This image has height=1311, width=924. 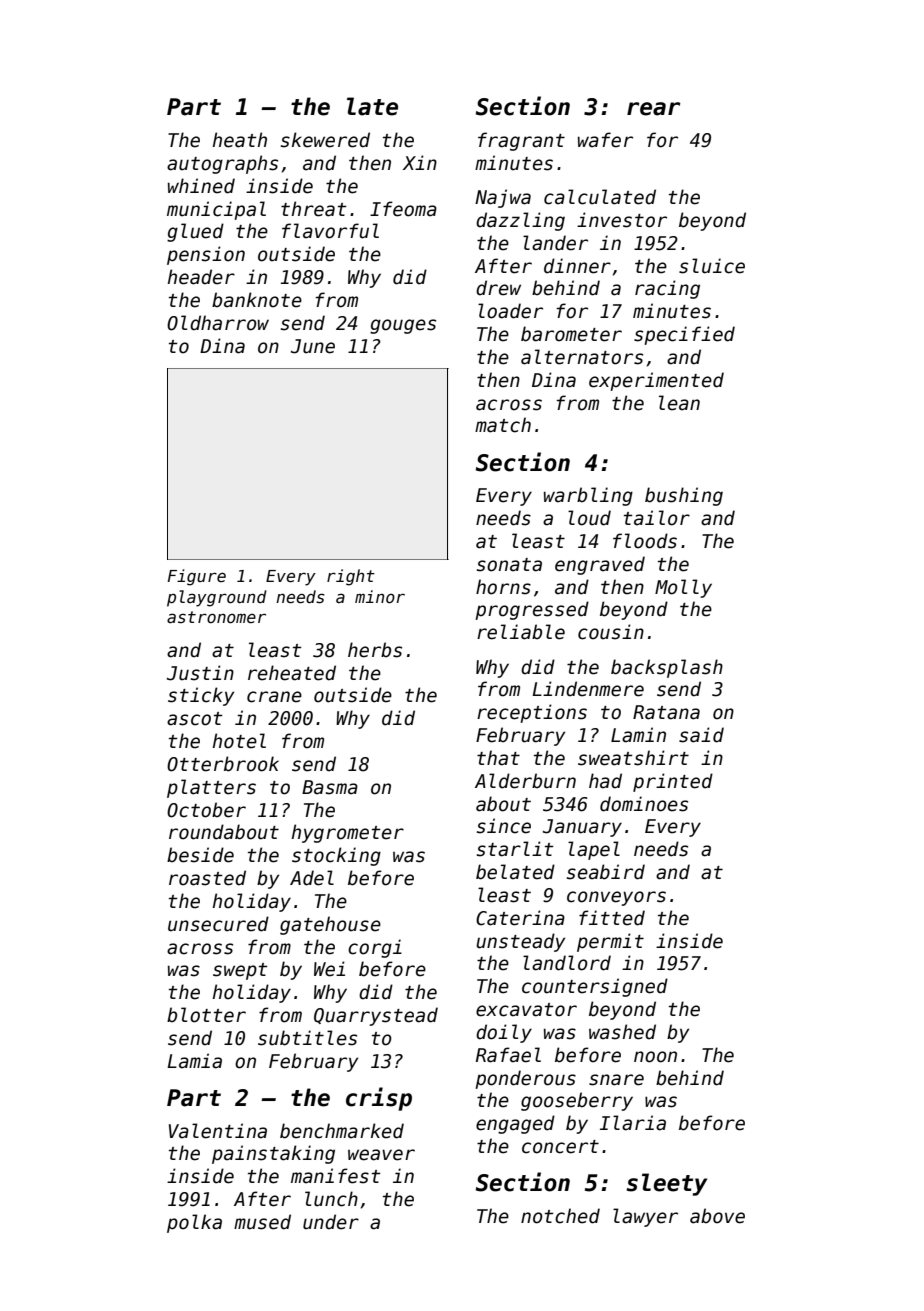 I want to click on that, so click(x=498, y=758).
